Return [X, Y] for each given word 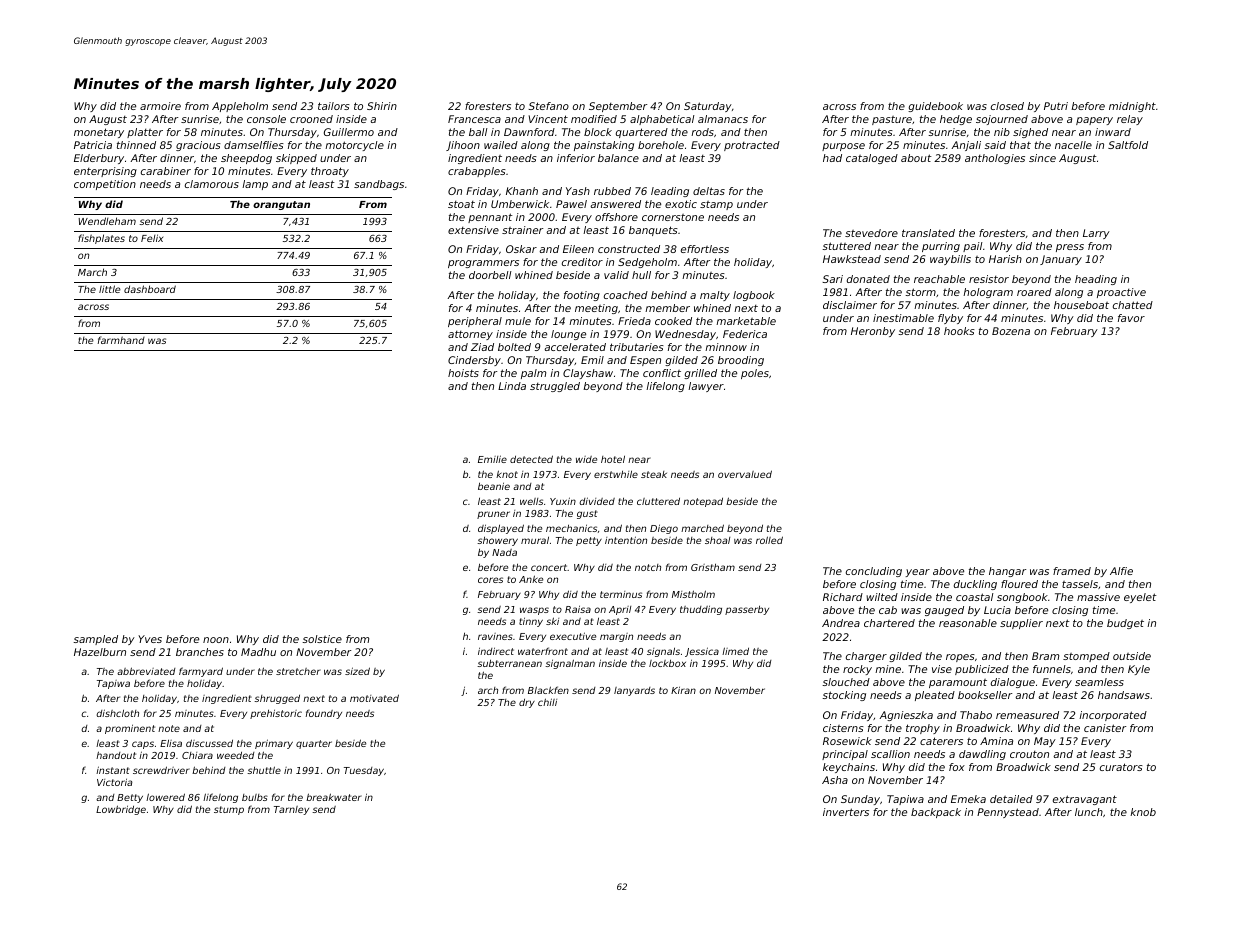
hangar [1007, 572]
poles [755, 374]
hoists [463, 373]
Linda [512, 386]
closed [1007, 106]
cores [490, 580]
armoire [160, 106]
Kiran [683, 690]
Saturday [708, 107]
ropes [960, 658]
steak [654, 474]
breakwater [334, 797]
